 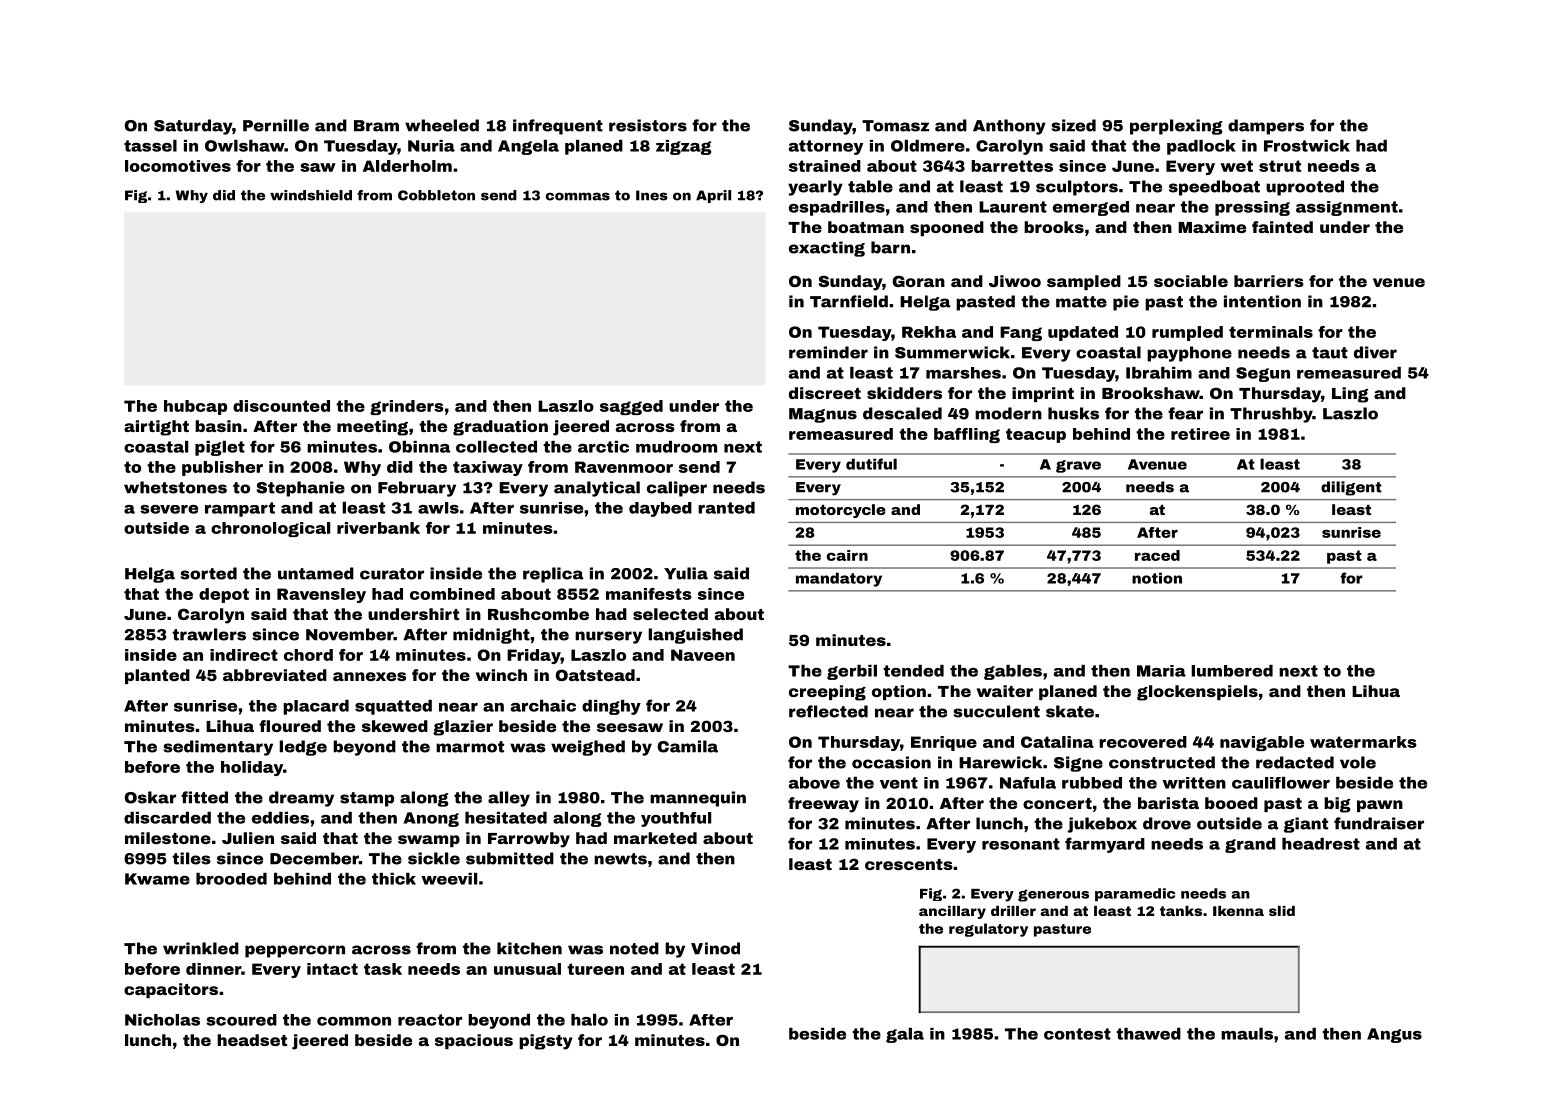 I want to click on Saturday, so click(x=193, y=127).
